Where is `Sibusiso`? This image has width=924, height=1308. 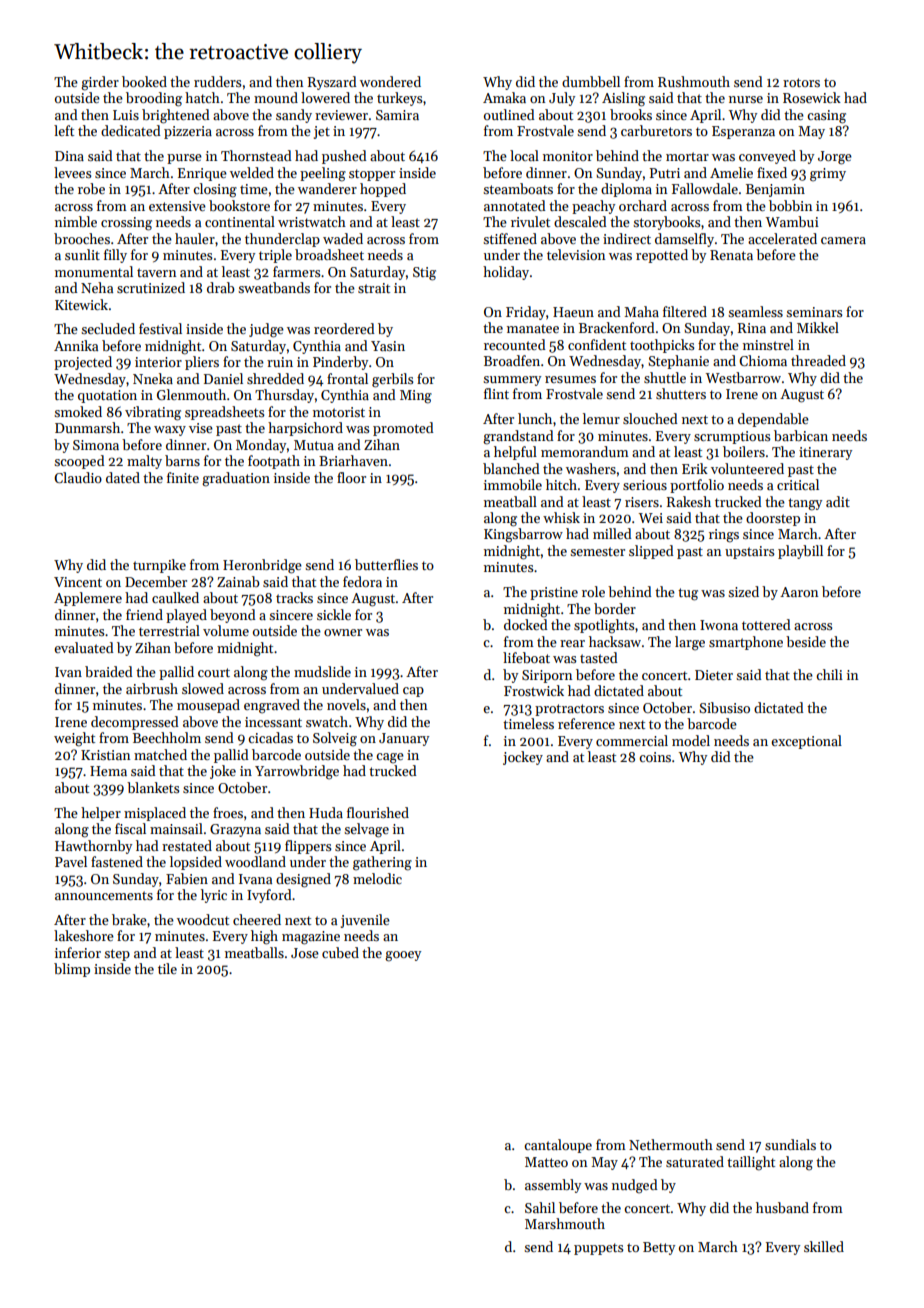 Sibusiso is located at coordinates (724, 707).
